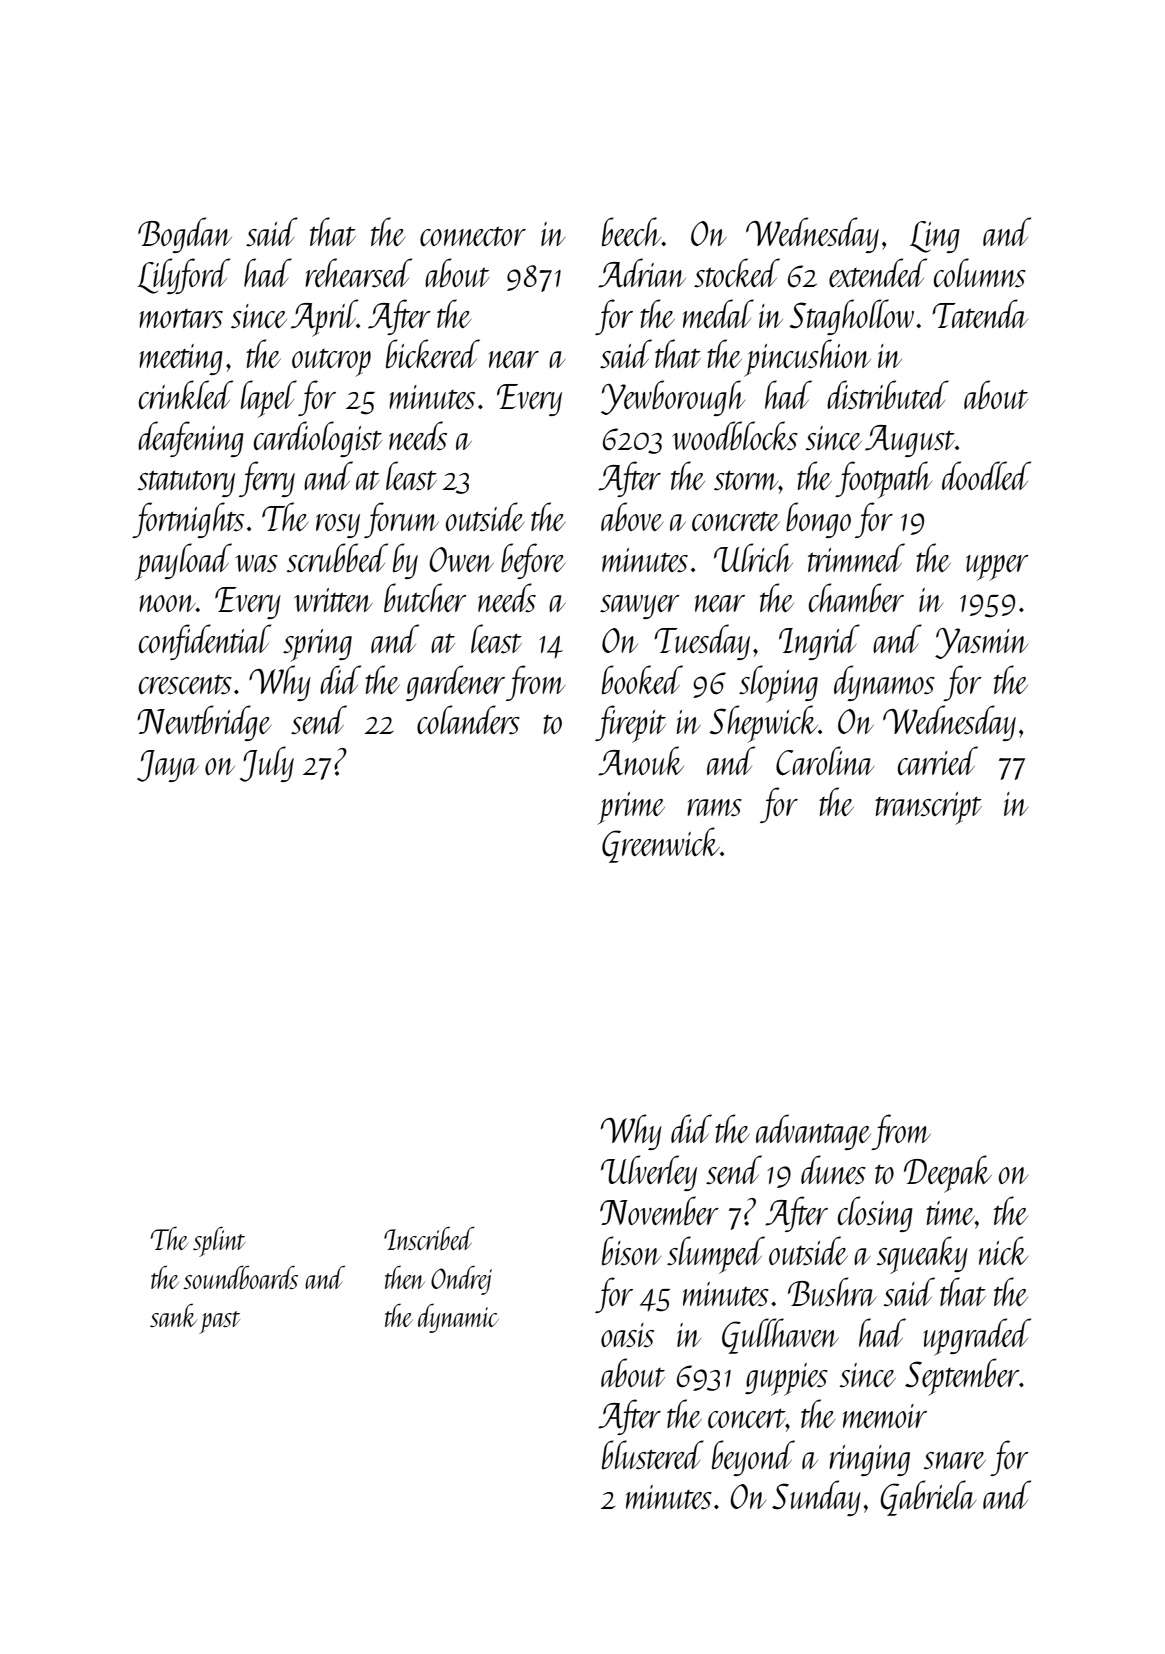 The width and height of the page is (1165, 1654). Describe the element at coordinates (649, 1173) in the page. I see `Ulverley` at that location.
